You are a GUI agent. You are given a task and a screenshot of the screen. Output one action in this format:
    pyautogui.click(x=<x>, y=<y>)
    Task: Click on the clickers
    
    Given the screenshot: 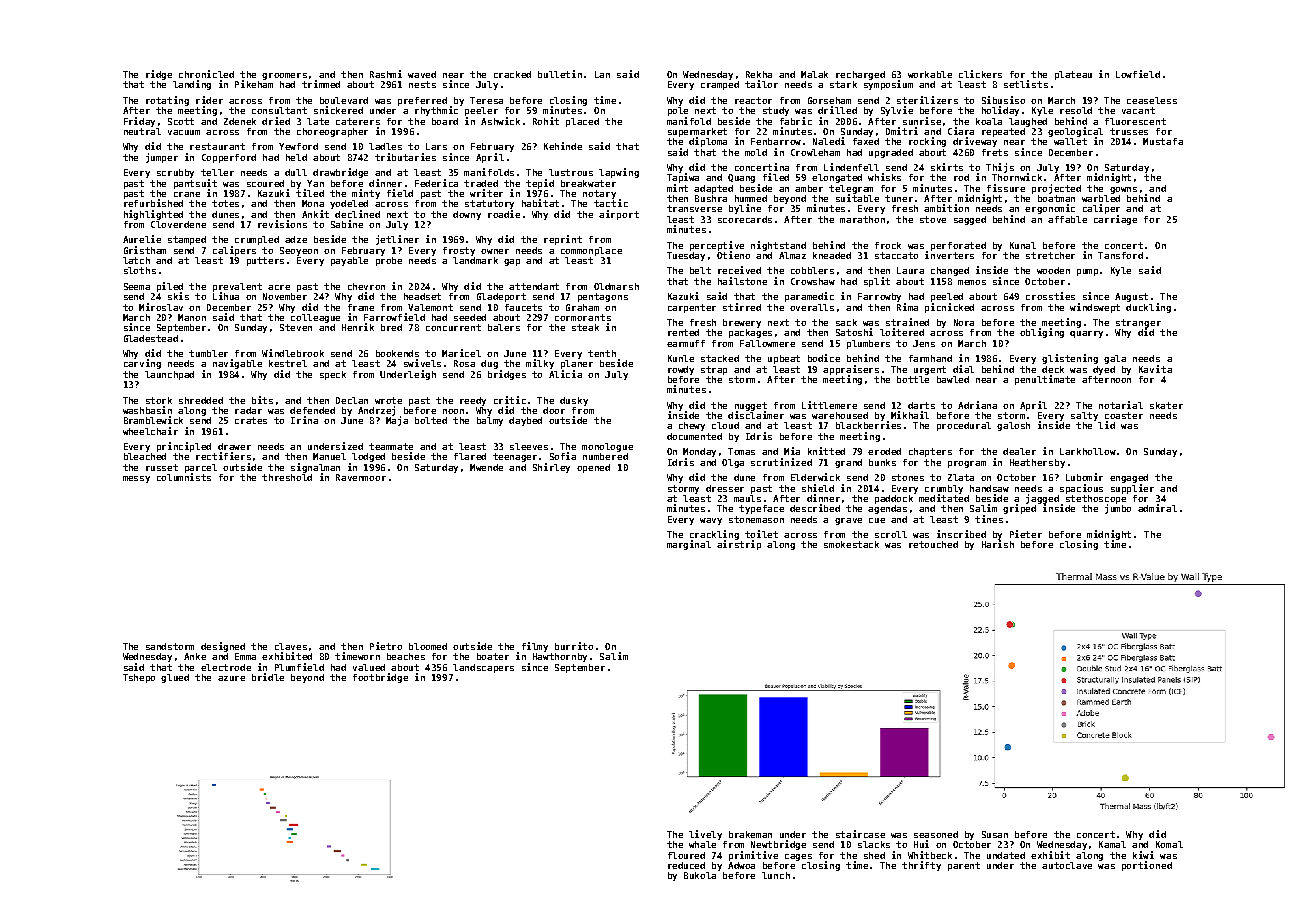 What is the action you would take?
    pyautogui.click(x=980, y=74)
